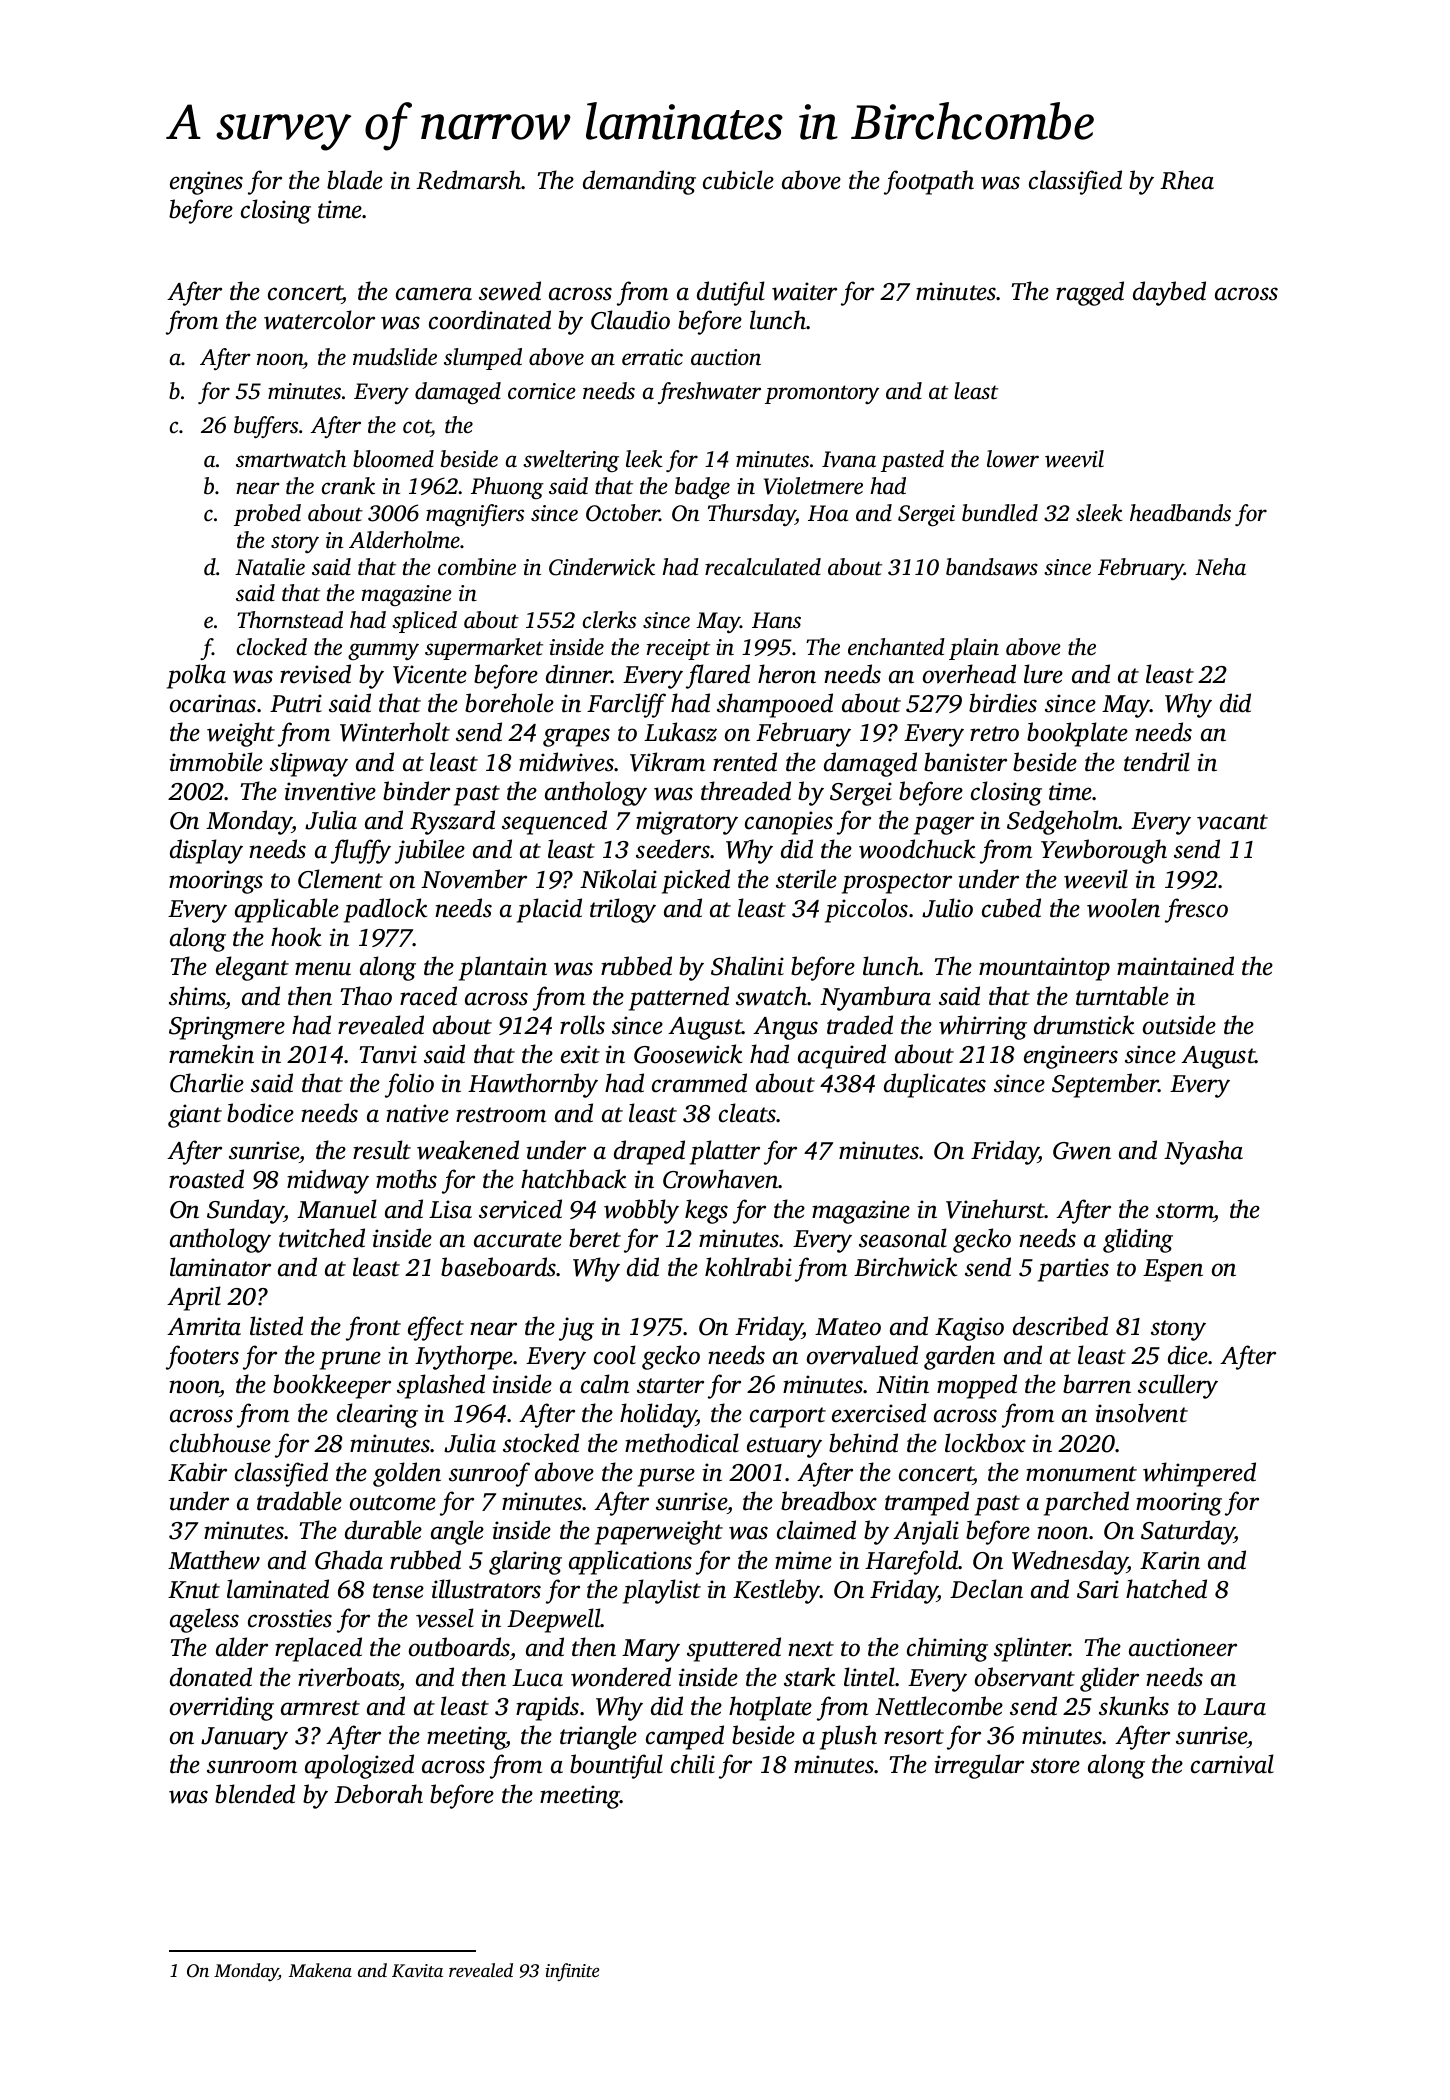 The width and height of the screenshot is (1450, 2100). What do you see at coordinates (296, 703) in the screenshot?
I see `Putri` at bounding box center [296, 703].
